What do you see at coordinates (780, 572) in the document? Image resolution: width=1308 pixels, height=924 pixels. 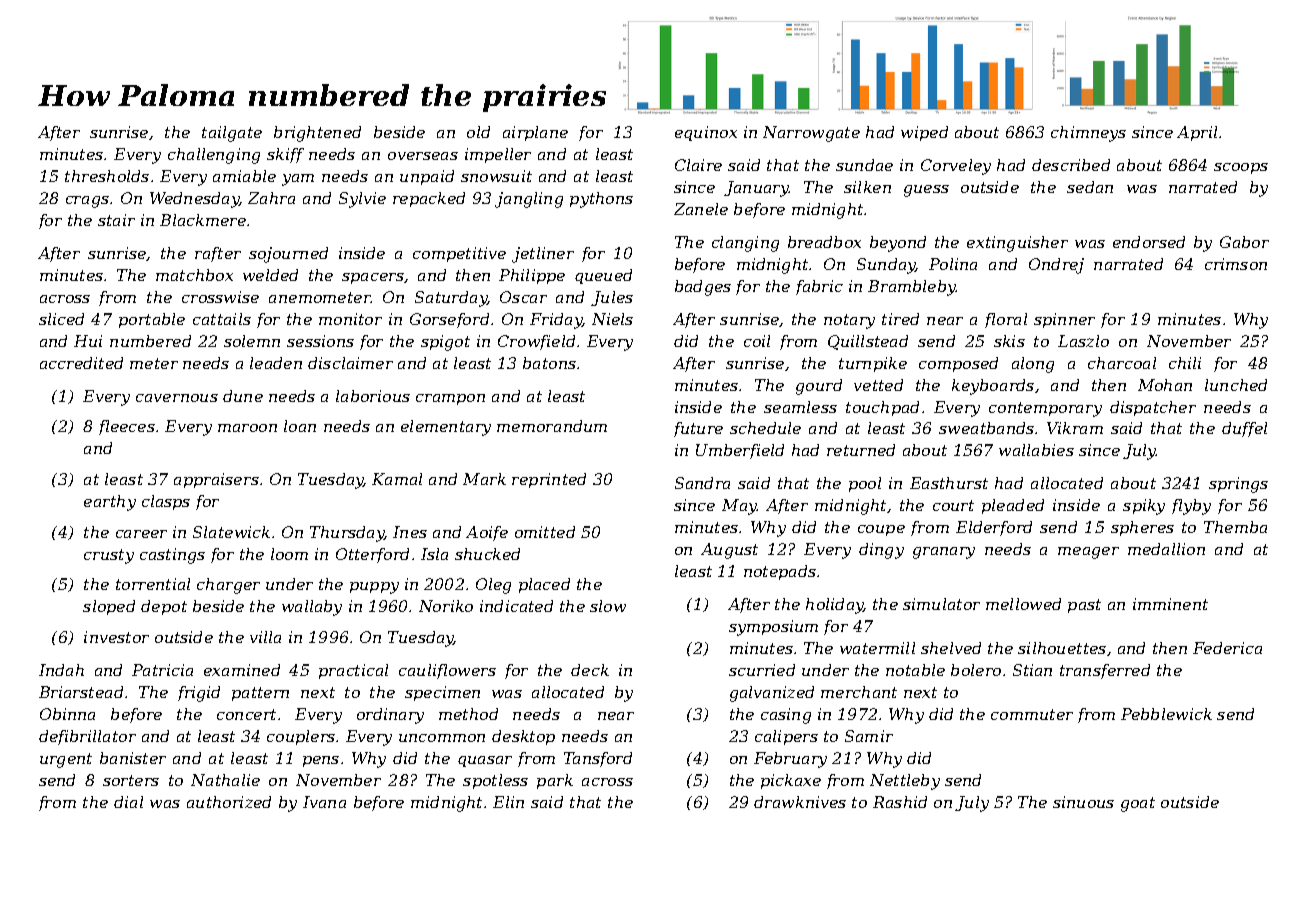 I see `notepads` at bounding box center [780, 572].
